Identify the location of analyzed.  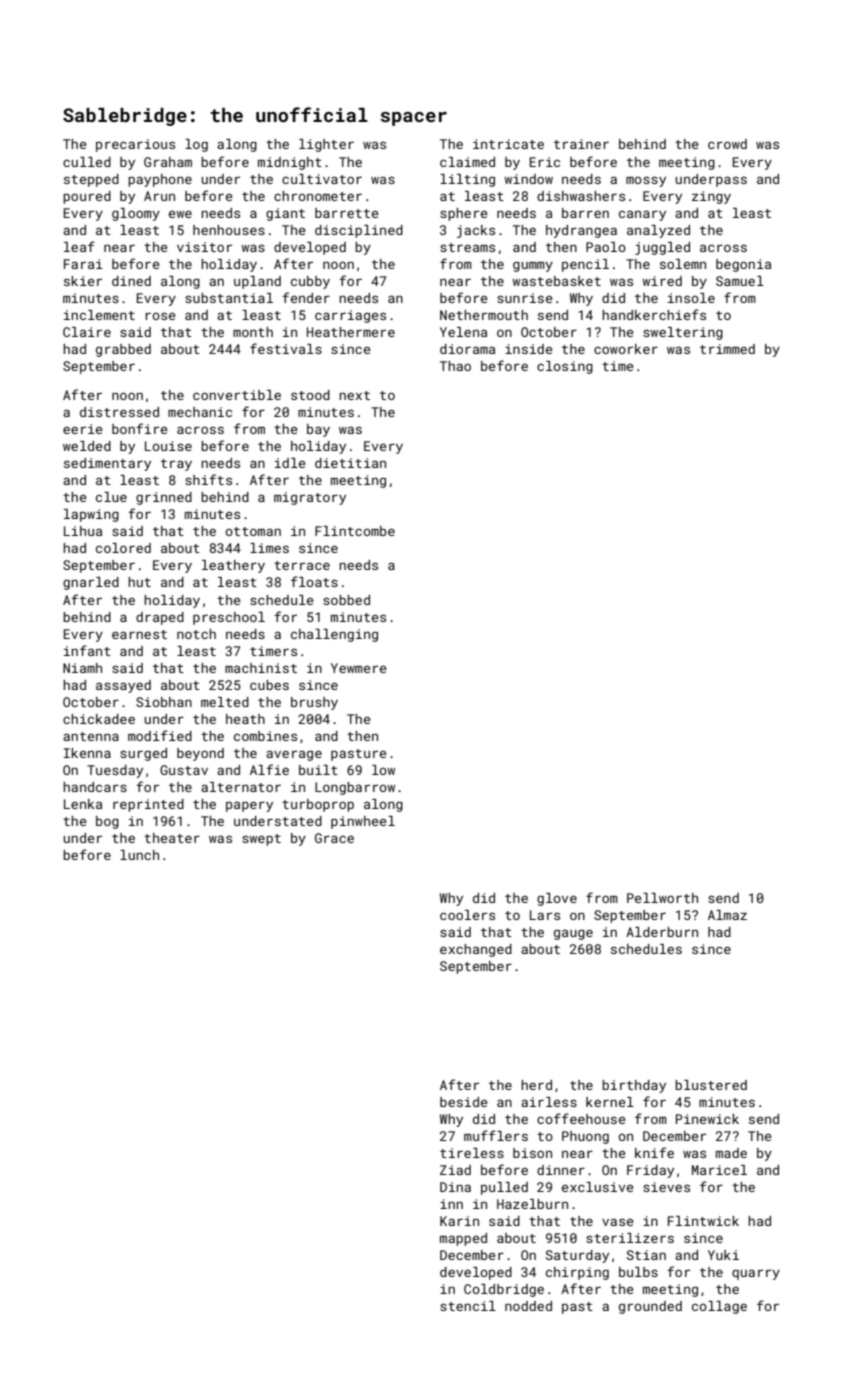
(658, 231).
